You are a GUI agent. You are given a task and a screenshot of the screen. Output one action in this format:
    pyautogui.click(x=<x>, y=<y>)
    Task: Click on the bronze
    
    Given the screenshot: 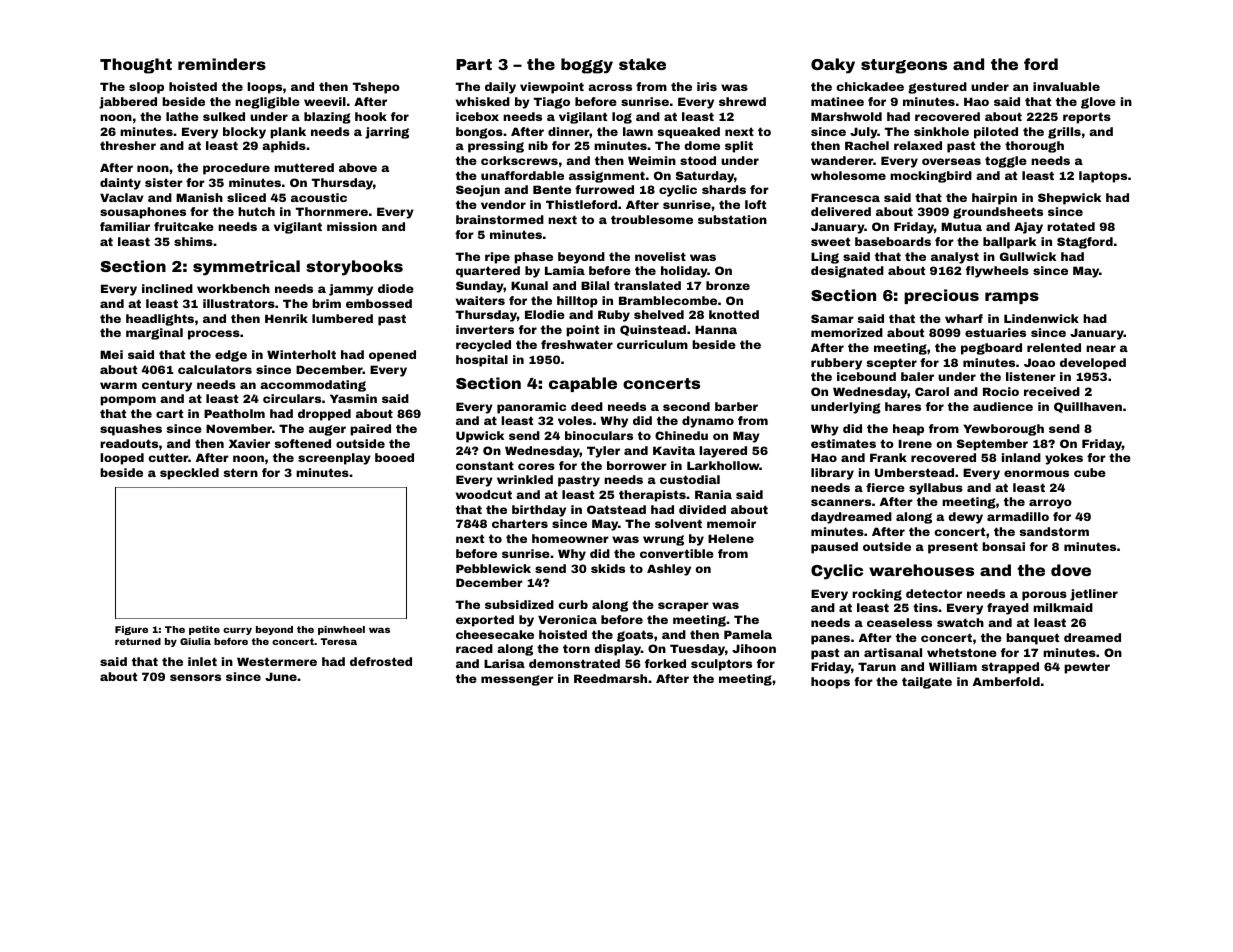 What is the action you would take?
    pyautogui.click(x=728, y=285)
